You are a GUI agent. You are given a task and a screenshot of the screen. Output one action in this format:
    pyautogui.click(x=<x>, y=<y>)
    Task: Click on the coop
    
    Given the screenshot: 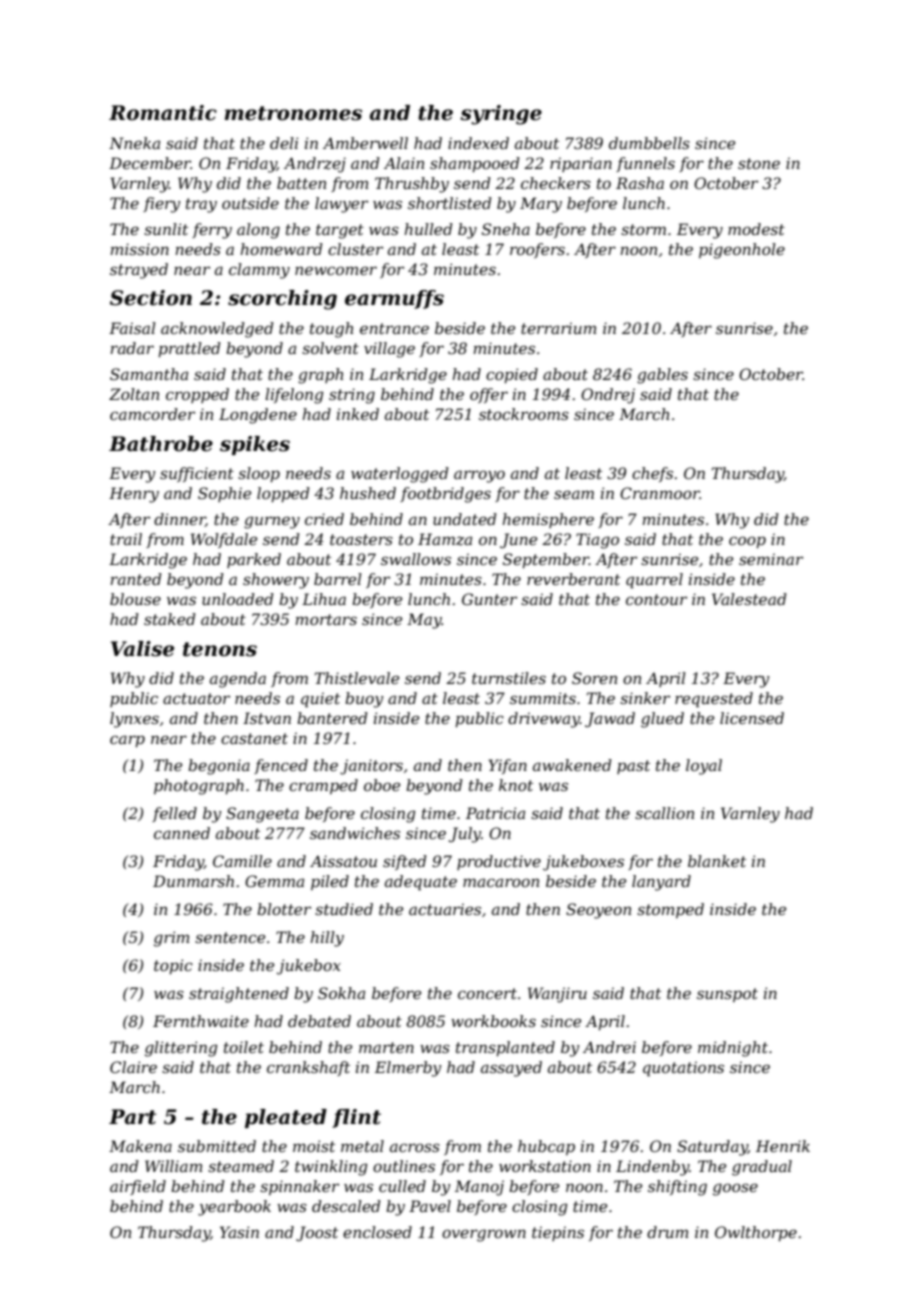 What is the action you would take?
    pyautogui.click(x=747, y=542)
